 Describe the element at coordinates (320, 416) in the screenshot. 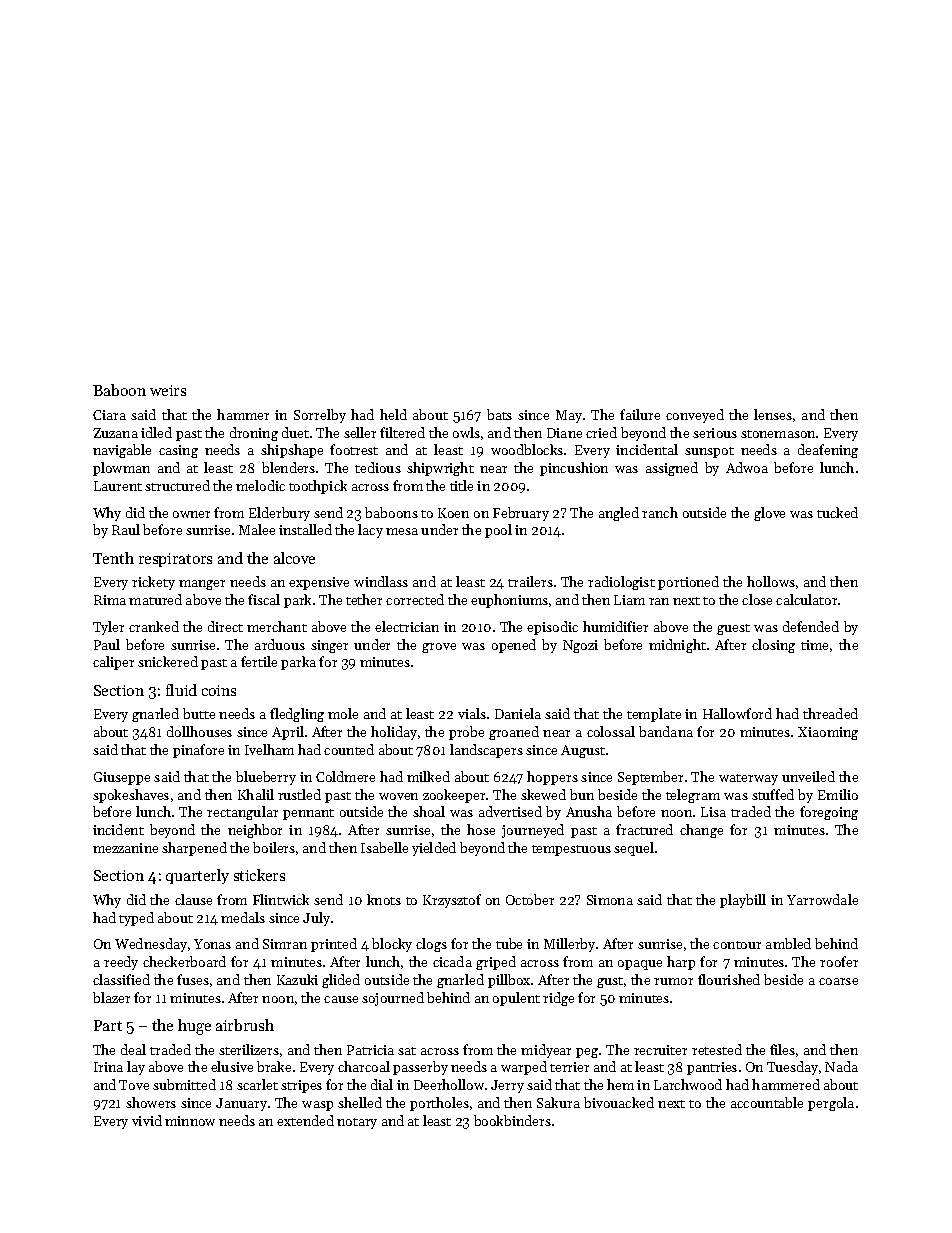

I see `Sorrelby` at that location.
